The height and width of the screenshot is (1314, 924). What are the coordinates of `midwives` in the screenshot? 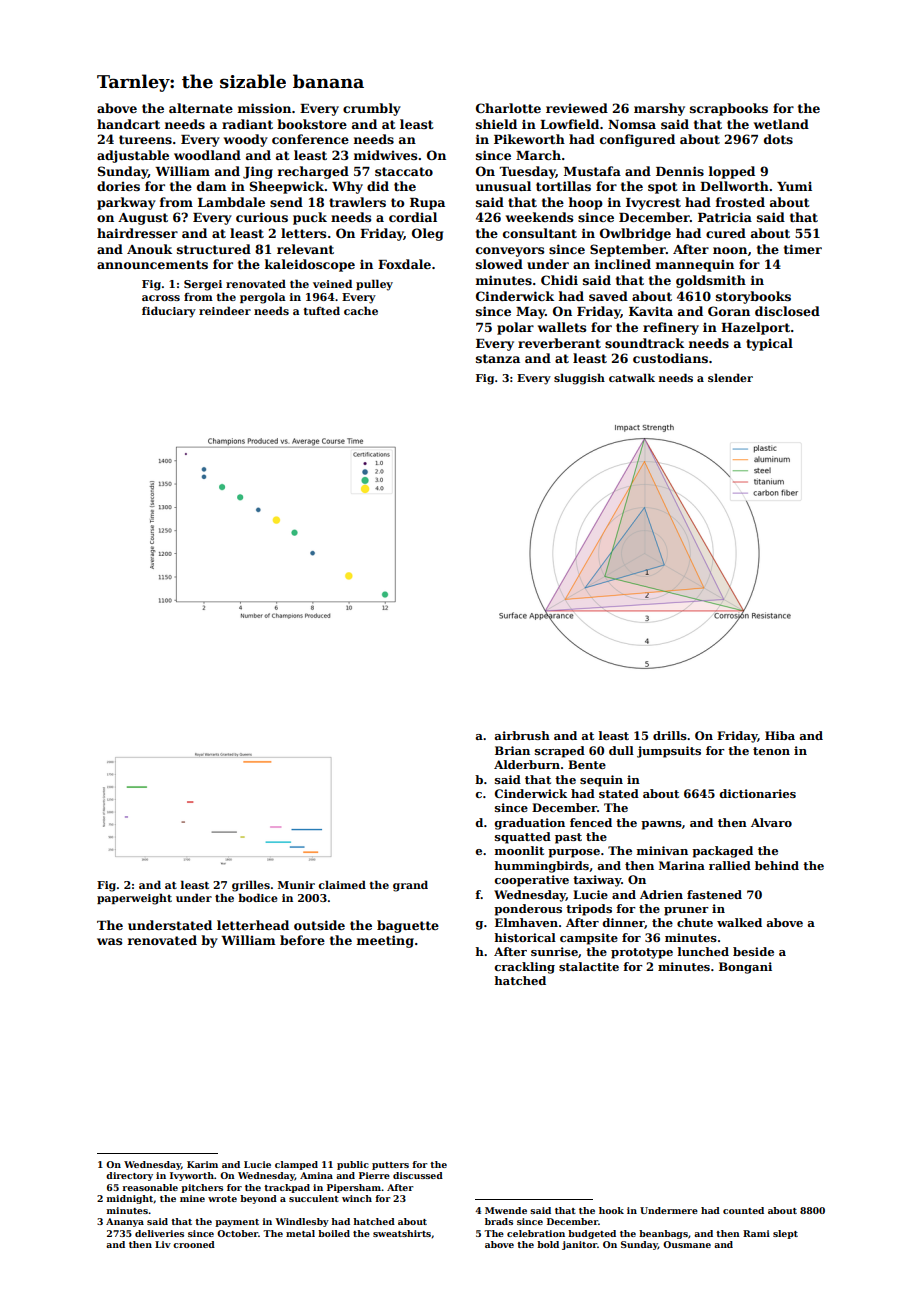 It's located at (385, 155).
